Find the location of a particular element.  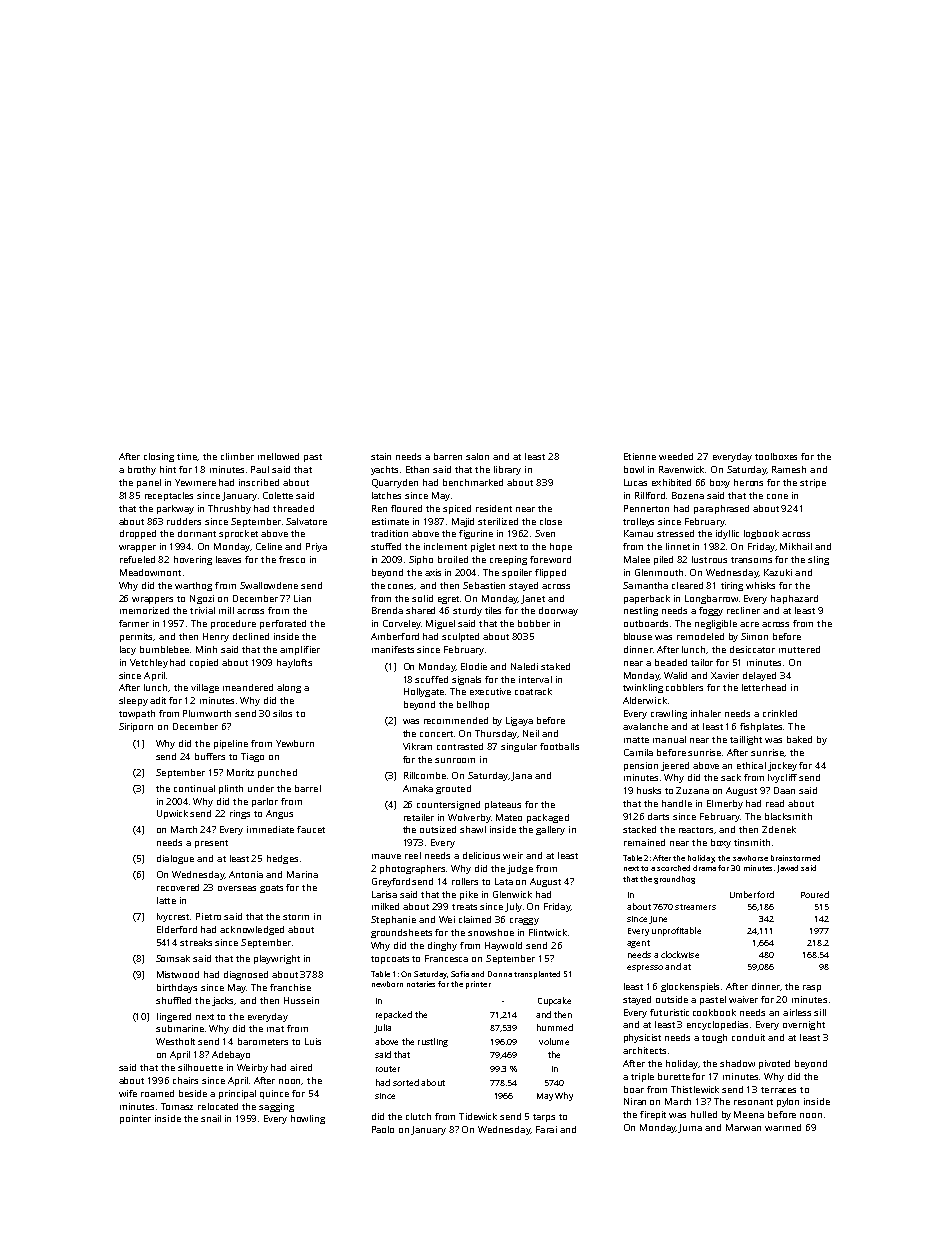

hovering is located at coordinates (193, 560).
